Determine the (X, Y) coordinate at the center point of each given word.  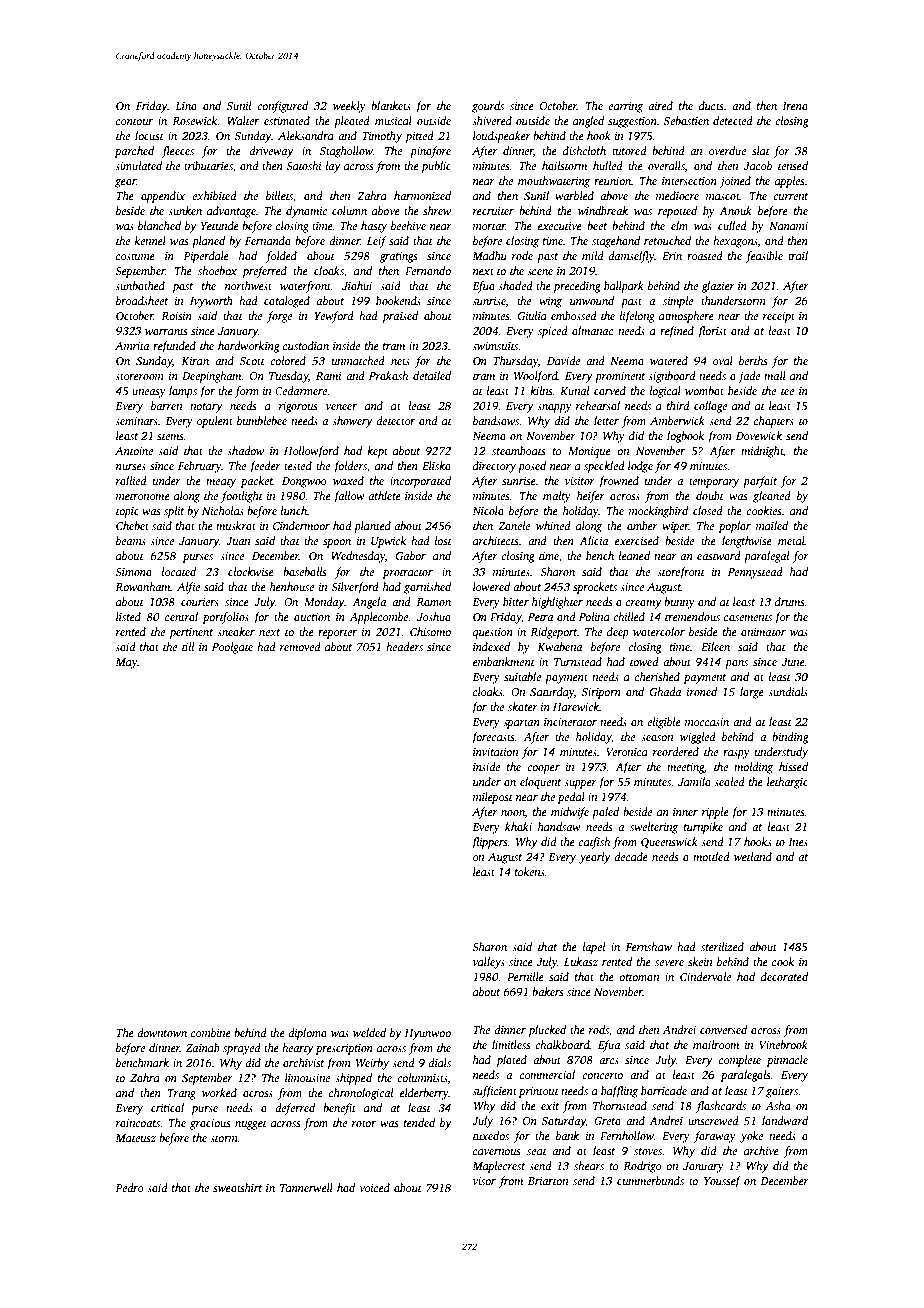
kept (377, 452)
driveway (271, 152)
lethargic (787, 783)
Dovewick (759, 435)
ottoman (639, 977)
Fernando (428, 270)
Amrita (132, 346)
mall (775, 375)
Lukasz (581, 961)
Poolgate (232, 648)
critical (167, 1107)
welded (369, 1032)
